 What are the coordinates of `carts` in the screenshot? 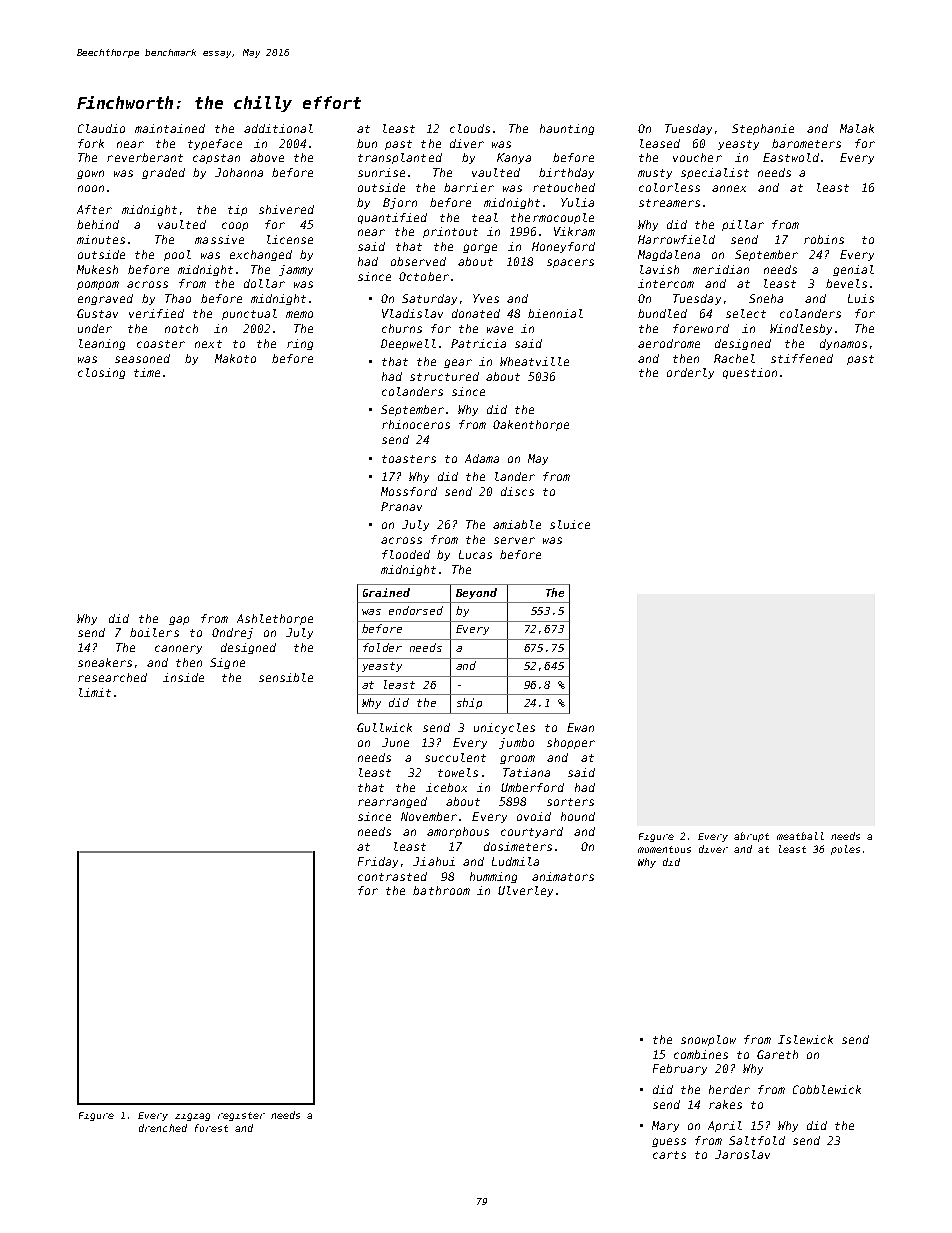 It's located at (669, 1155).
